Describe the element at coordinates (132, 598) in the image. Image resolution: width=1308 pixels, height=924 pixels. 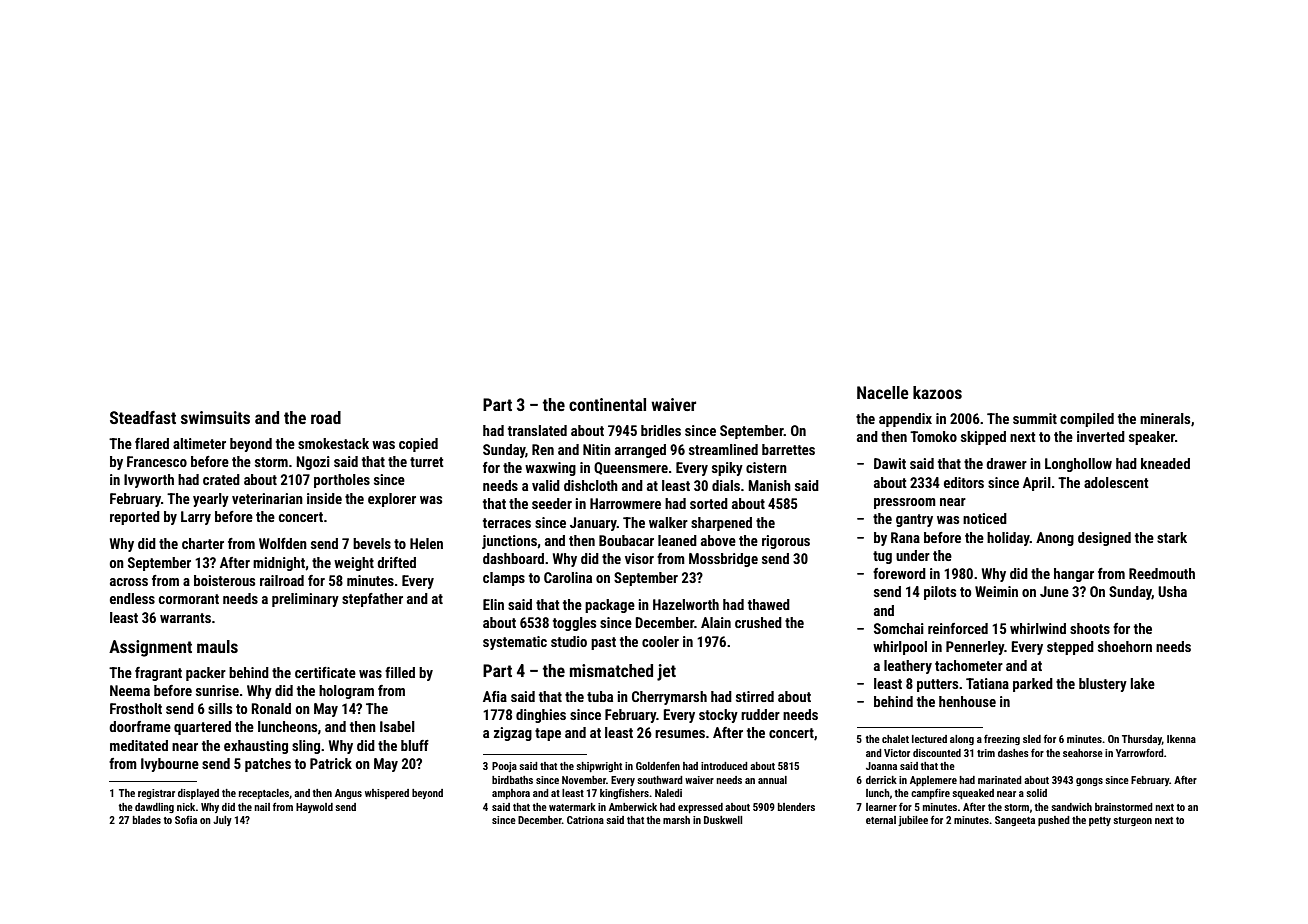
I see `endless` at that location.
